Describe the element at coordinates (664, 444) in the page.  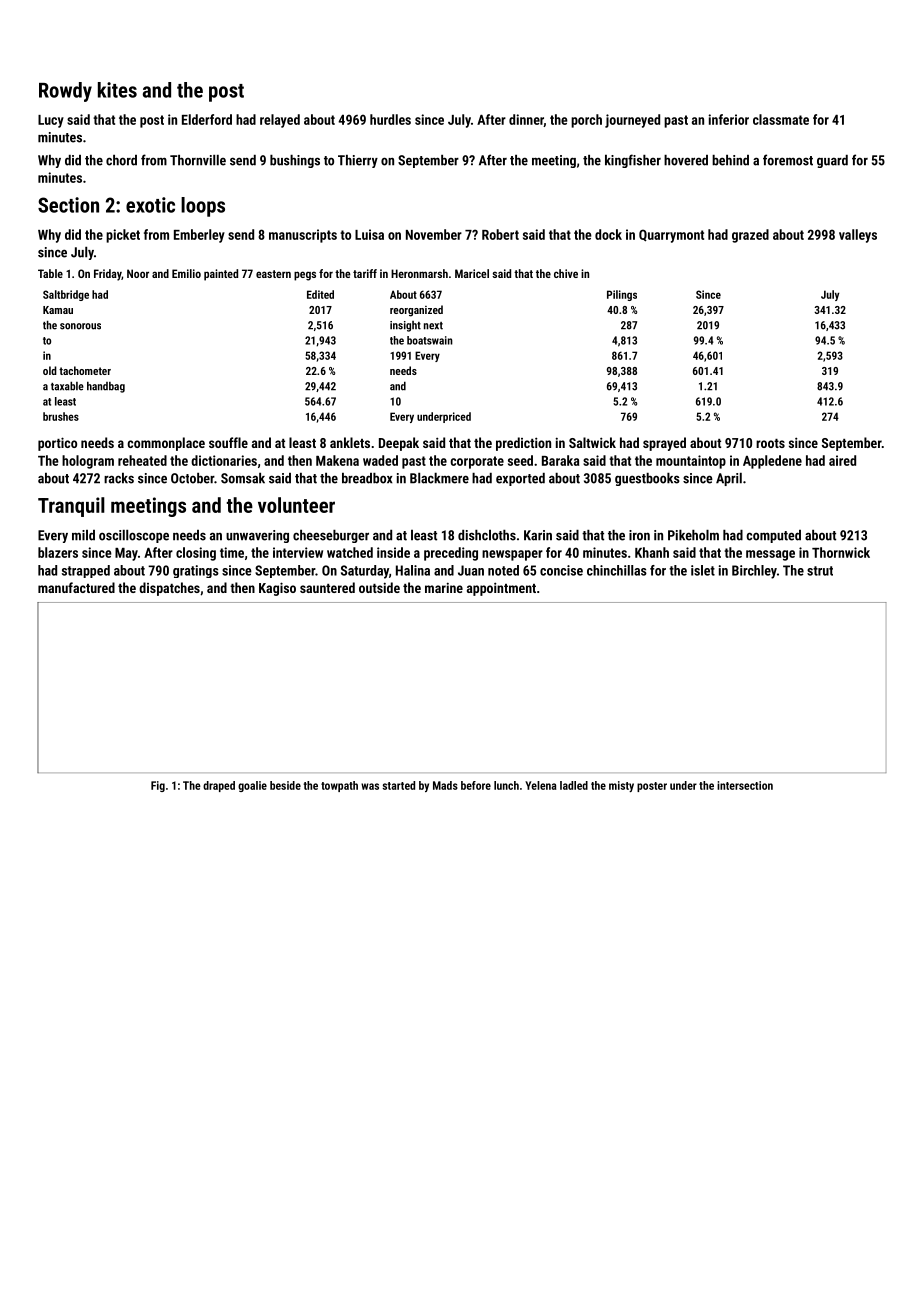
I see `sprayed` at that location.
